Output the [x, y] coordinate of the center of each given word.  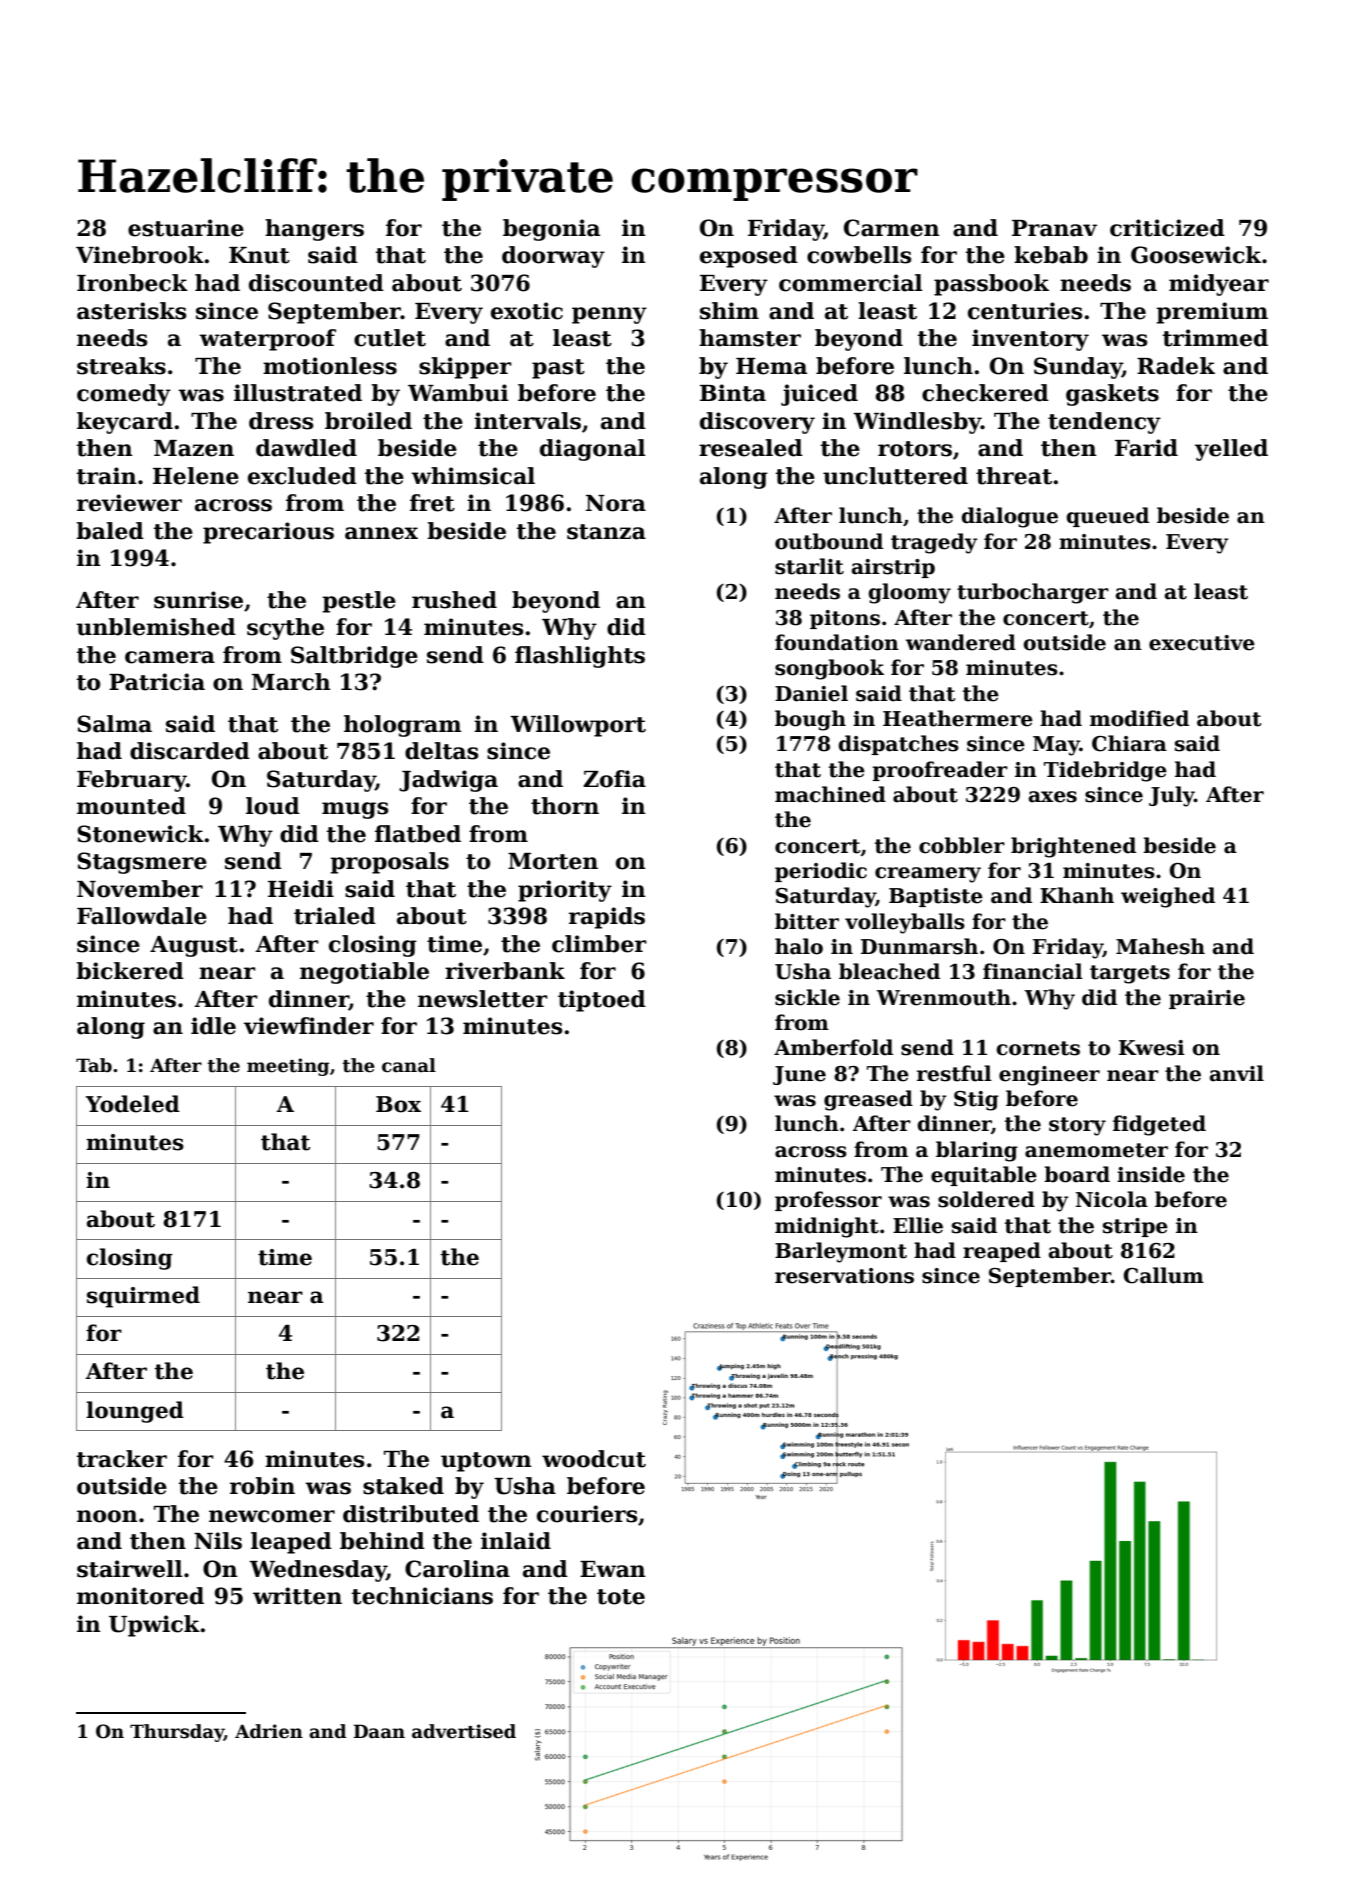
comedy [124, 395]
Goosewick [1196, 255]
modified [1139, 718]
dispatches [898, 745]
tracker [122, 1459]
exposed [749, 257]
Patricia [157, 682]
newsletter [483, 999]
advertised [464, 1731]
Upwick [154, 1626]
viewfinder [309, 1026]
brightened [1073, 847]
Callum [1164, 1275]
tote [621, 1597]
